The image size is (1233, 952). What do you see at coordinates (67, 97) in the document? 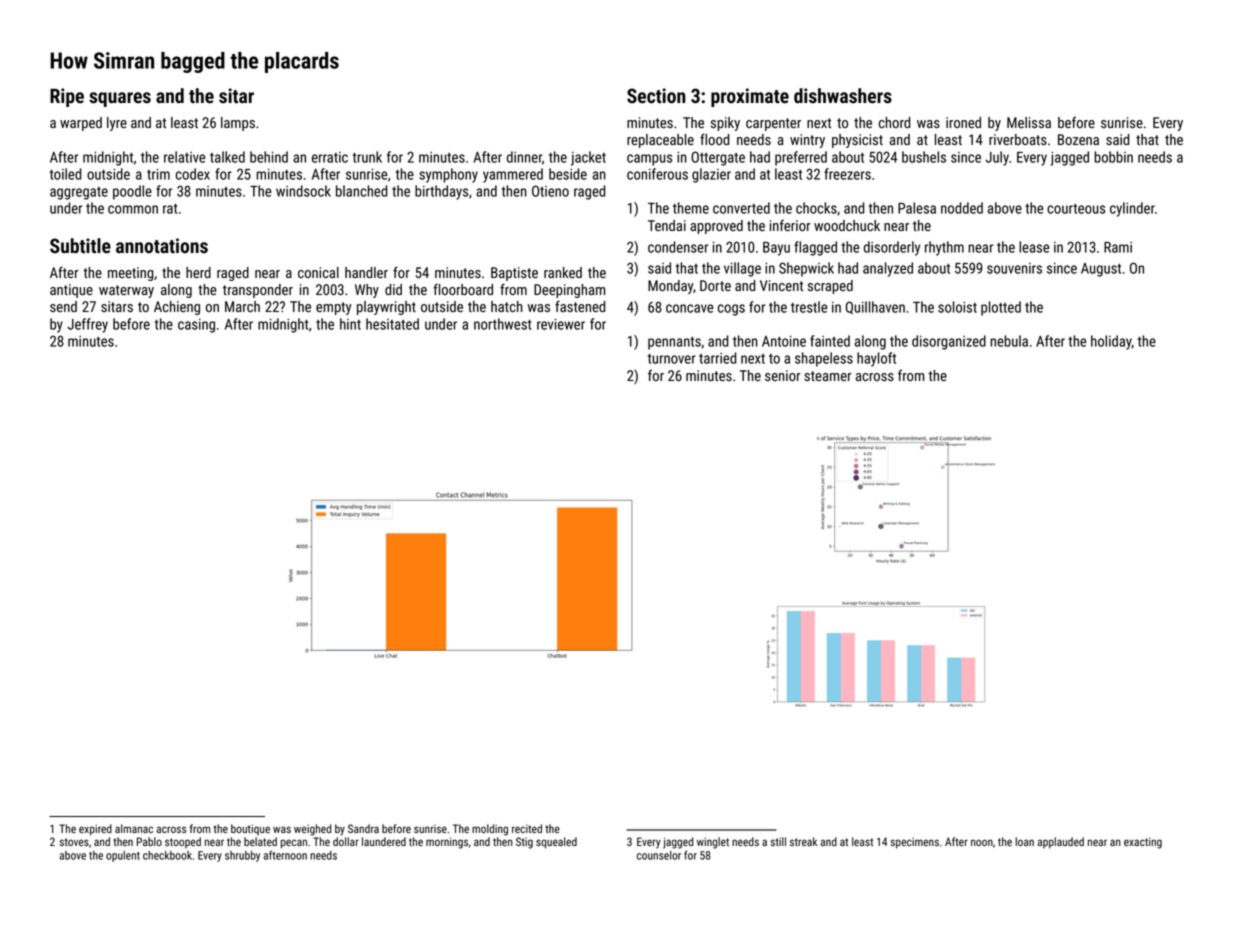
I see `Ripe` at bounding box center [67, 97].
